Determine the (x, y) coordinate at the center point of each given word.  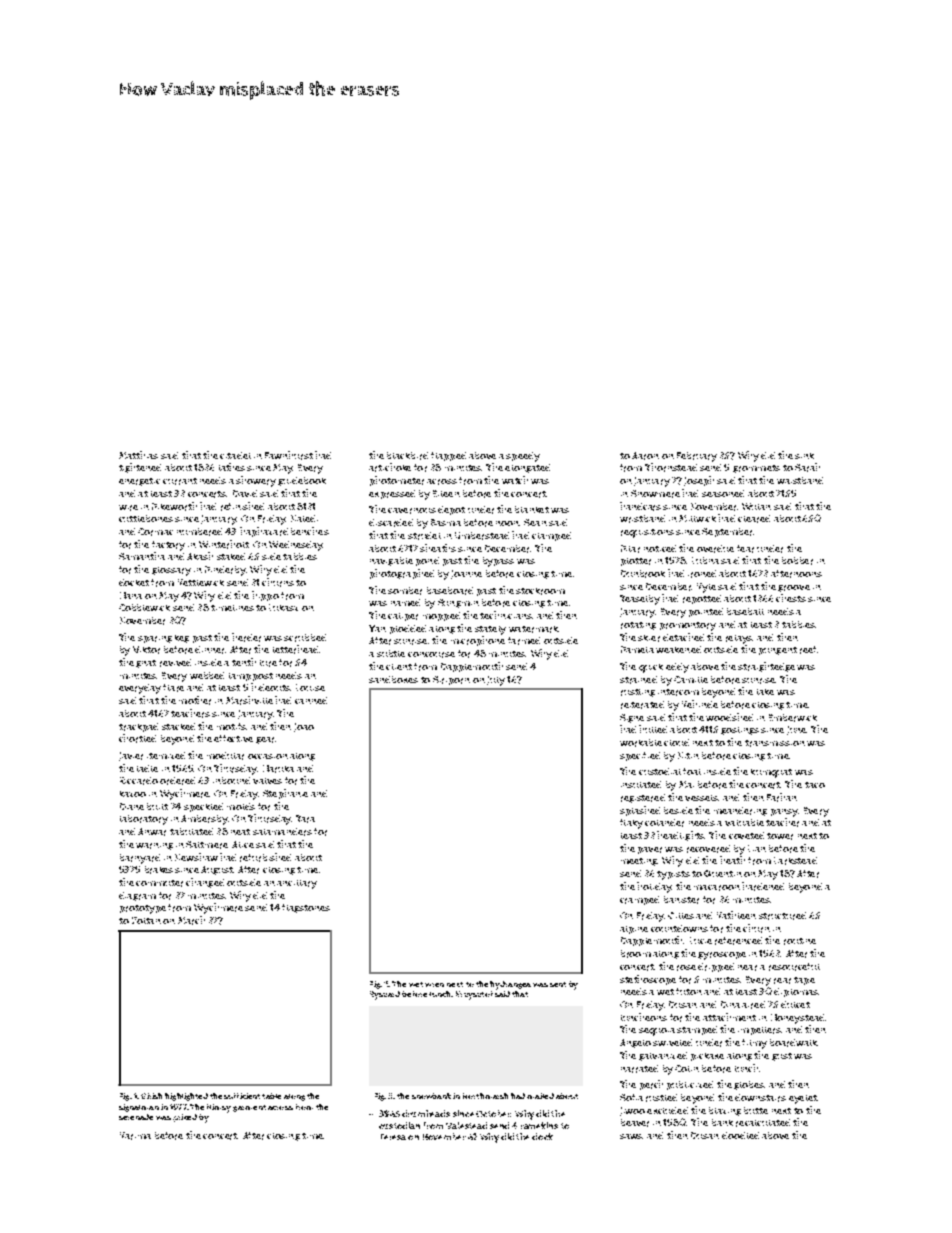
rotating (638, 626)
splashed (640, 811)
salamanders (282, 832)
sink (804, 456)
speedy (523, 457)
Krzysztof (474, 995)
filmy (754, 1044)
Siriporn (451, 680)
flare (173, 688)
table (271, 1096)
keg (182, 639)
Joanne (466, 574)
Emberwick (793, 718)
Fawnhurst (289, 455)
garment (249, 1108)
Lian (757, 848)
